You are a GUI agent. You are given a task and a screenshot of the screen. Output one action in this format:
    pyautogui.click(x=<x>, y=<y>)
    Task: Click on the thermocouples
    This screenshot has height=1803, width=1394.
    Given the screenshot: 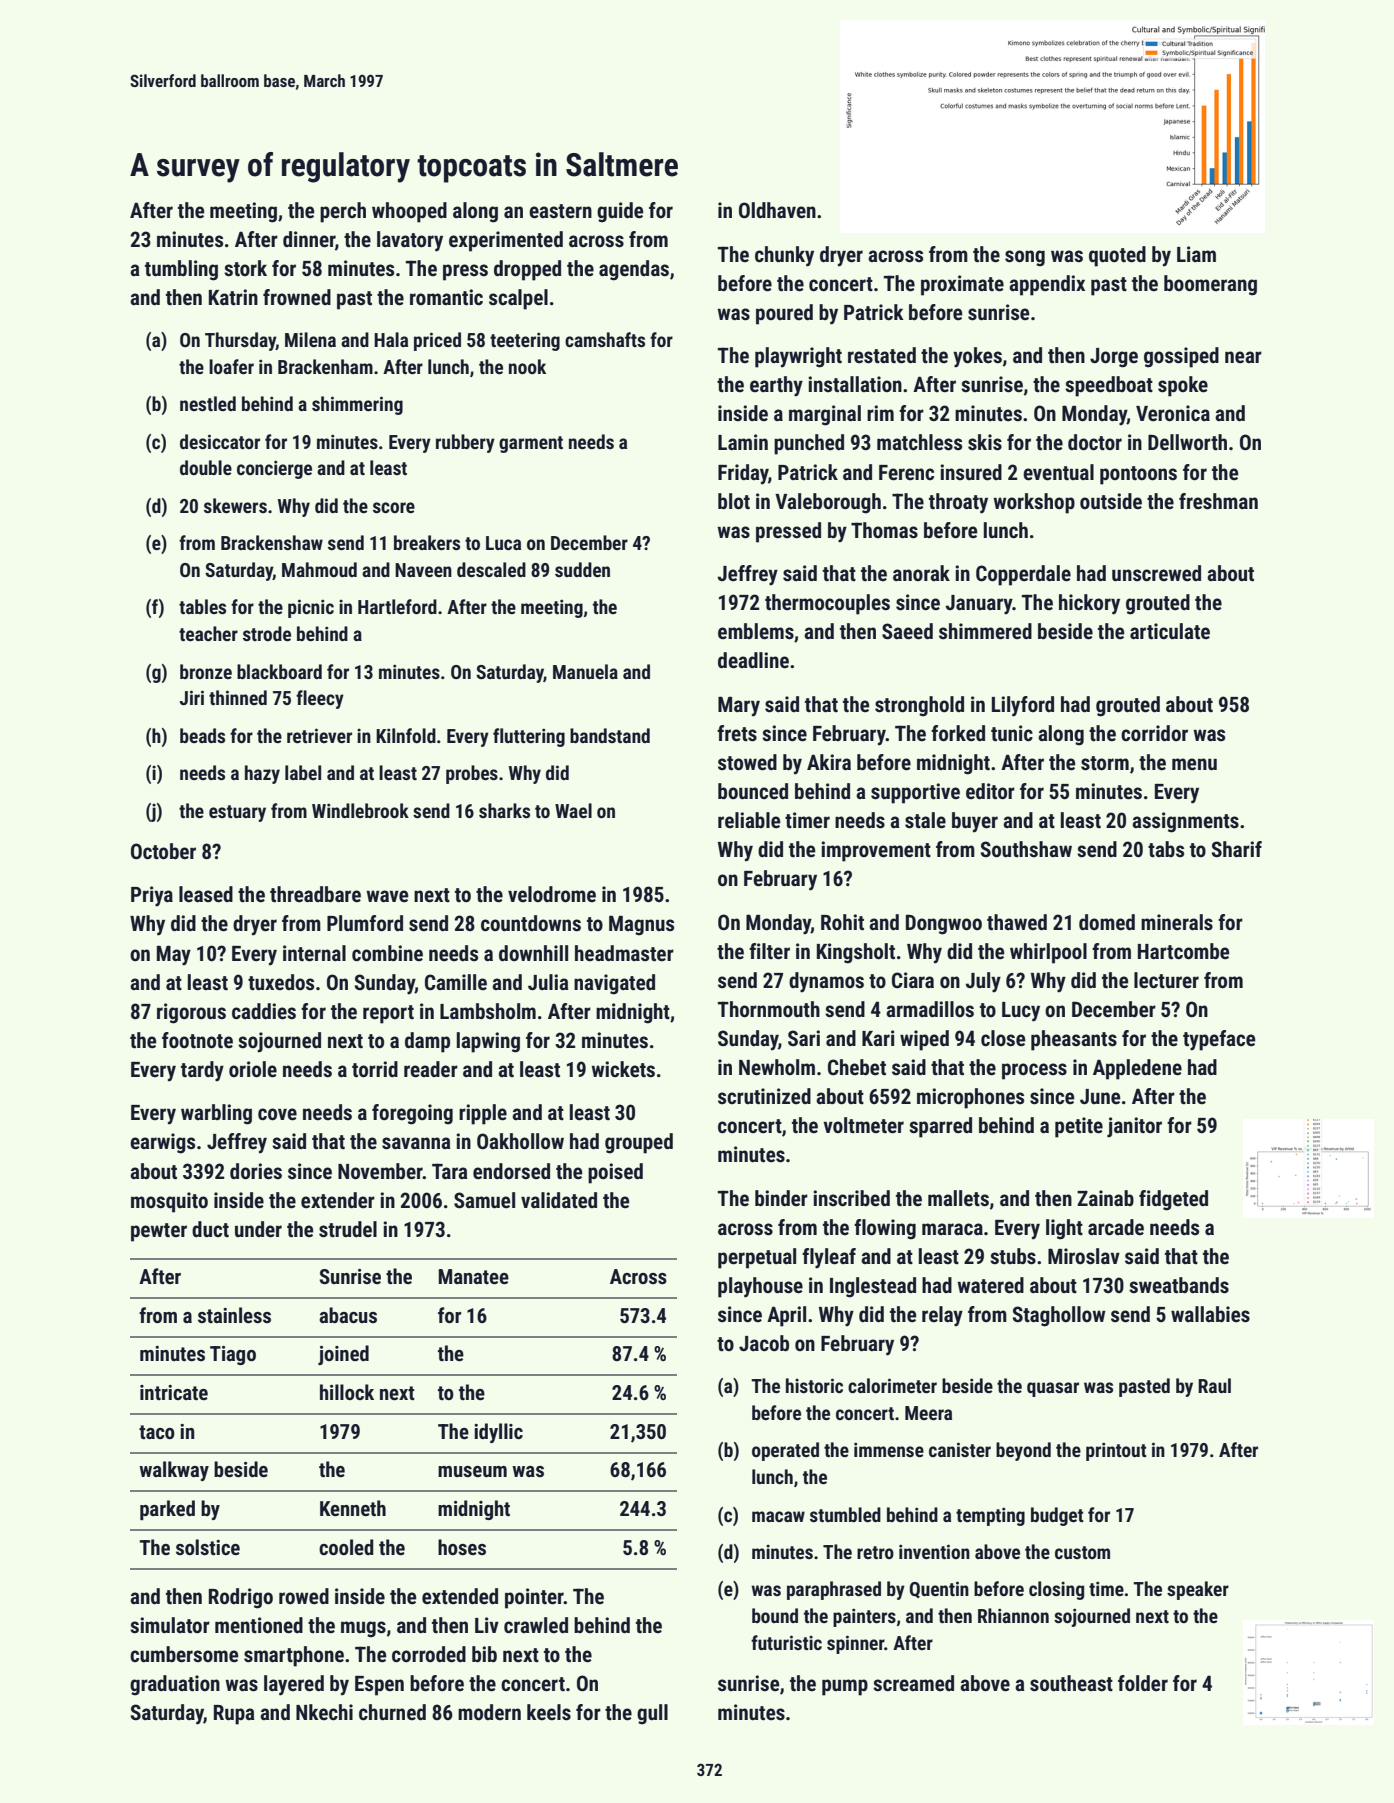 What is the action you would take?
    pyautogui.click(x=827, y=604)
